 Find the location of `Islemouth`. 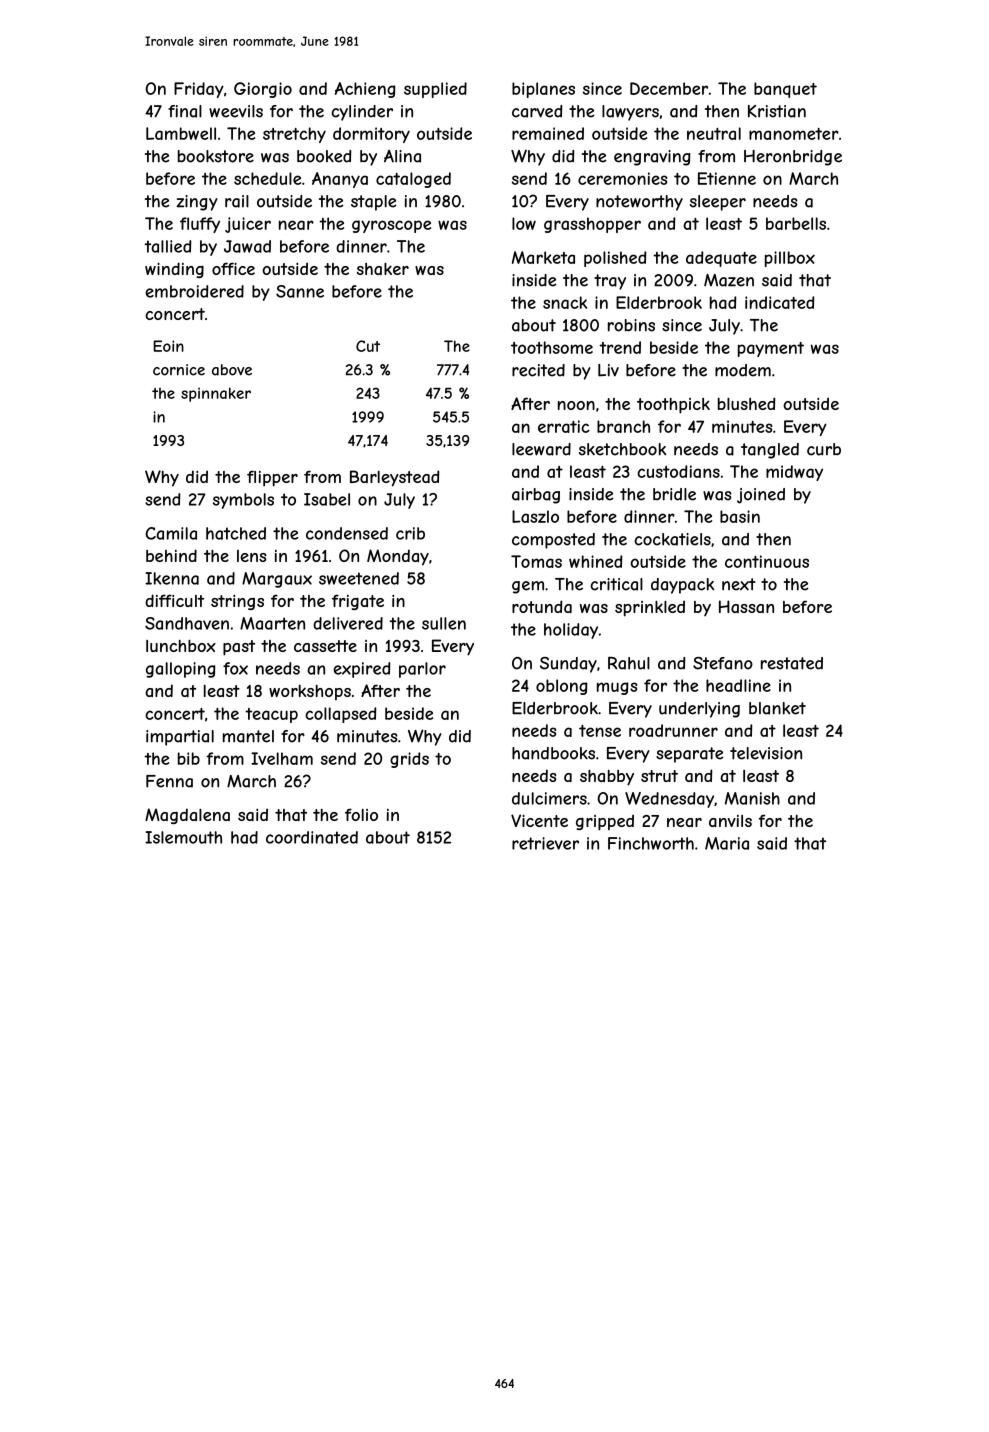

Islemouth is located at coordinates (183, 837).
